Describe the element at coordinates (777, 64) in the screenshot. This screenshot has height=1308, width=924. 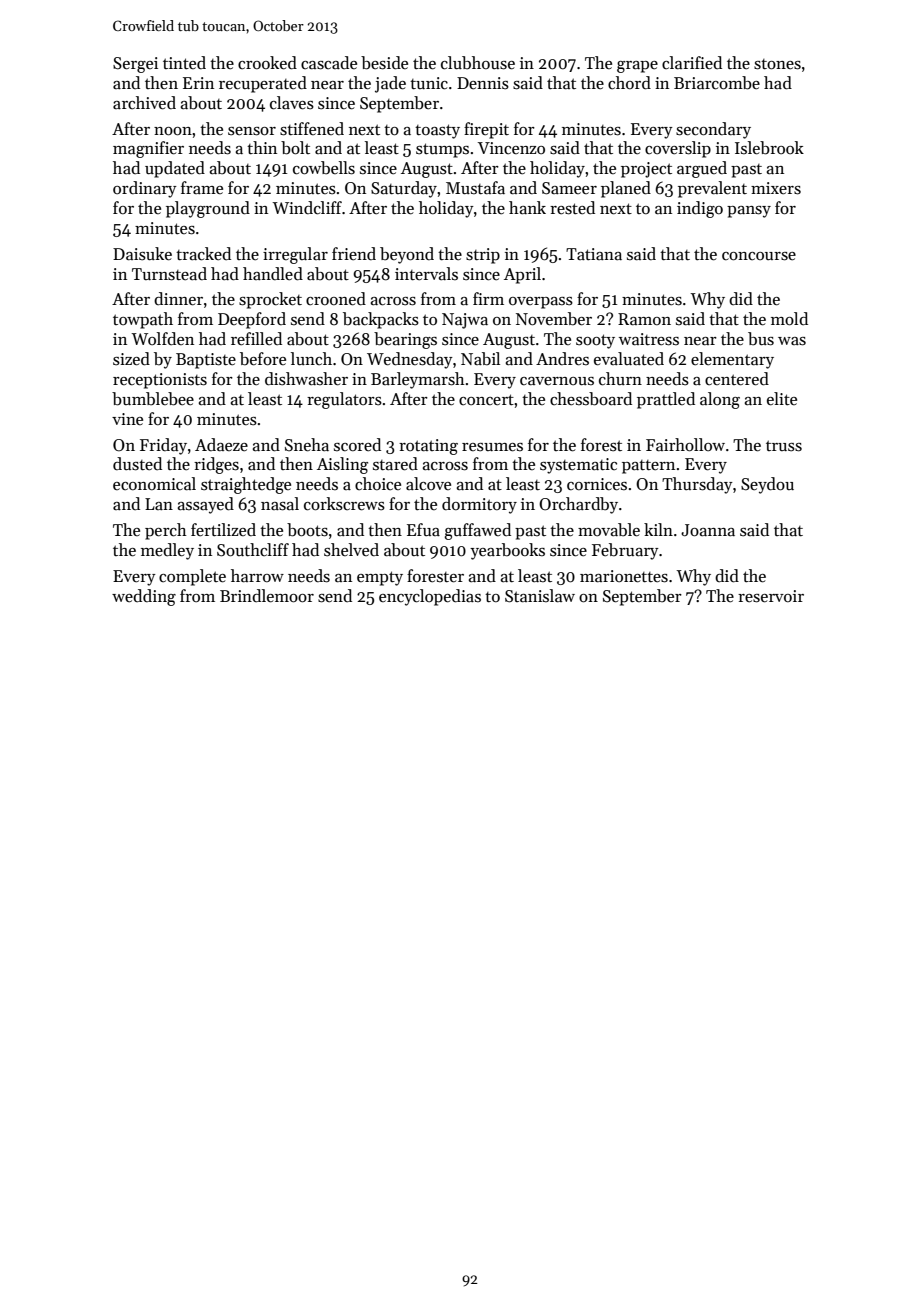
I see `stones` at that location.
